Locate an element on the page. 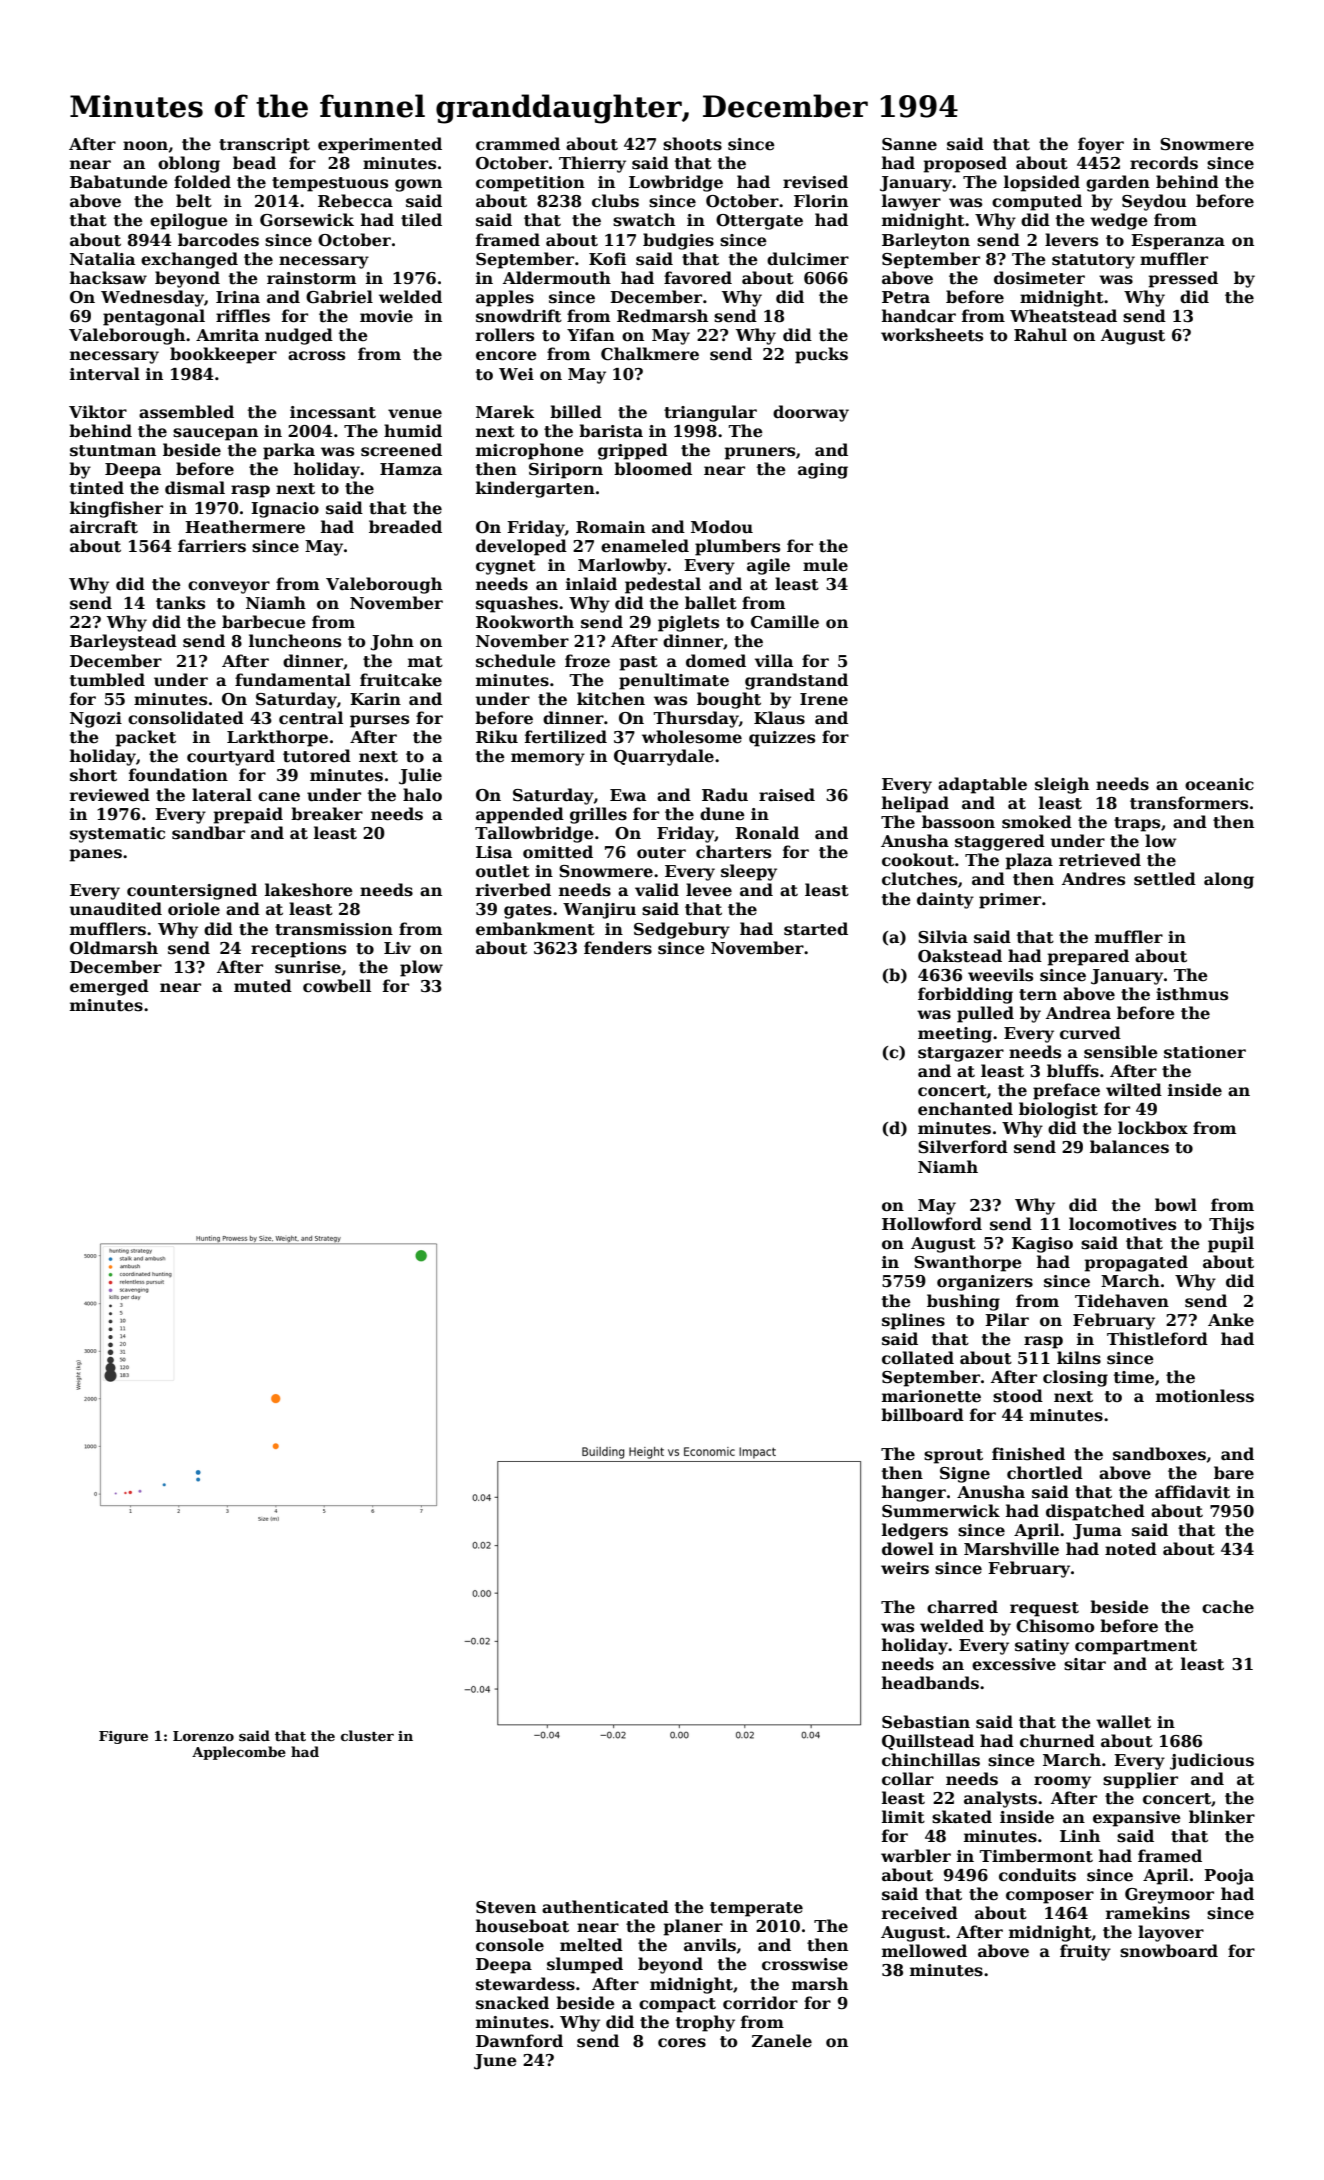  Steven is located at coordinates (506, 1907).
